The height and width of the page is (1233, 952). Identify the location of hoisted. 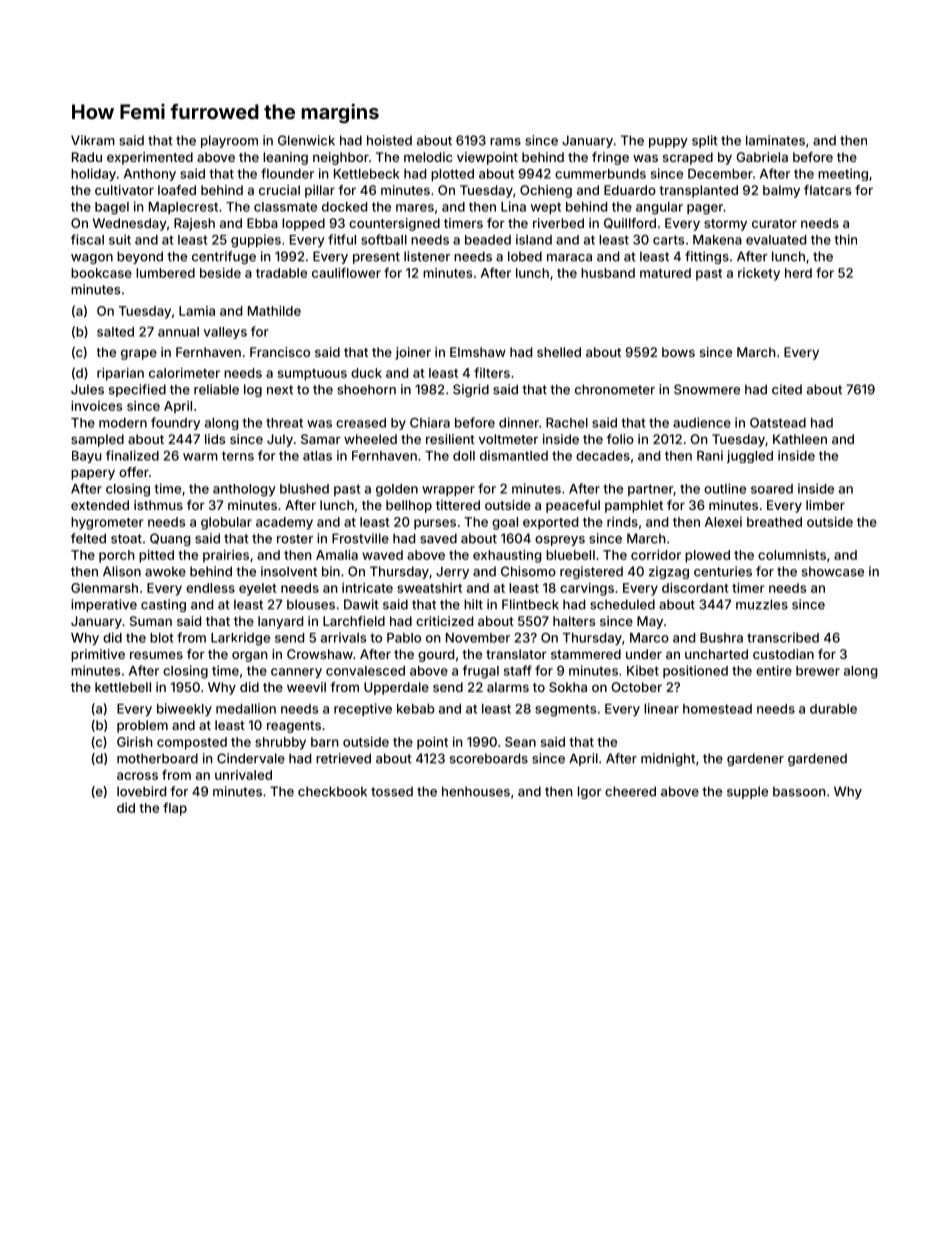
(389, 140).
